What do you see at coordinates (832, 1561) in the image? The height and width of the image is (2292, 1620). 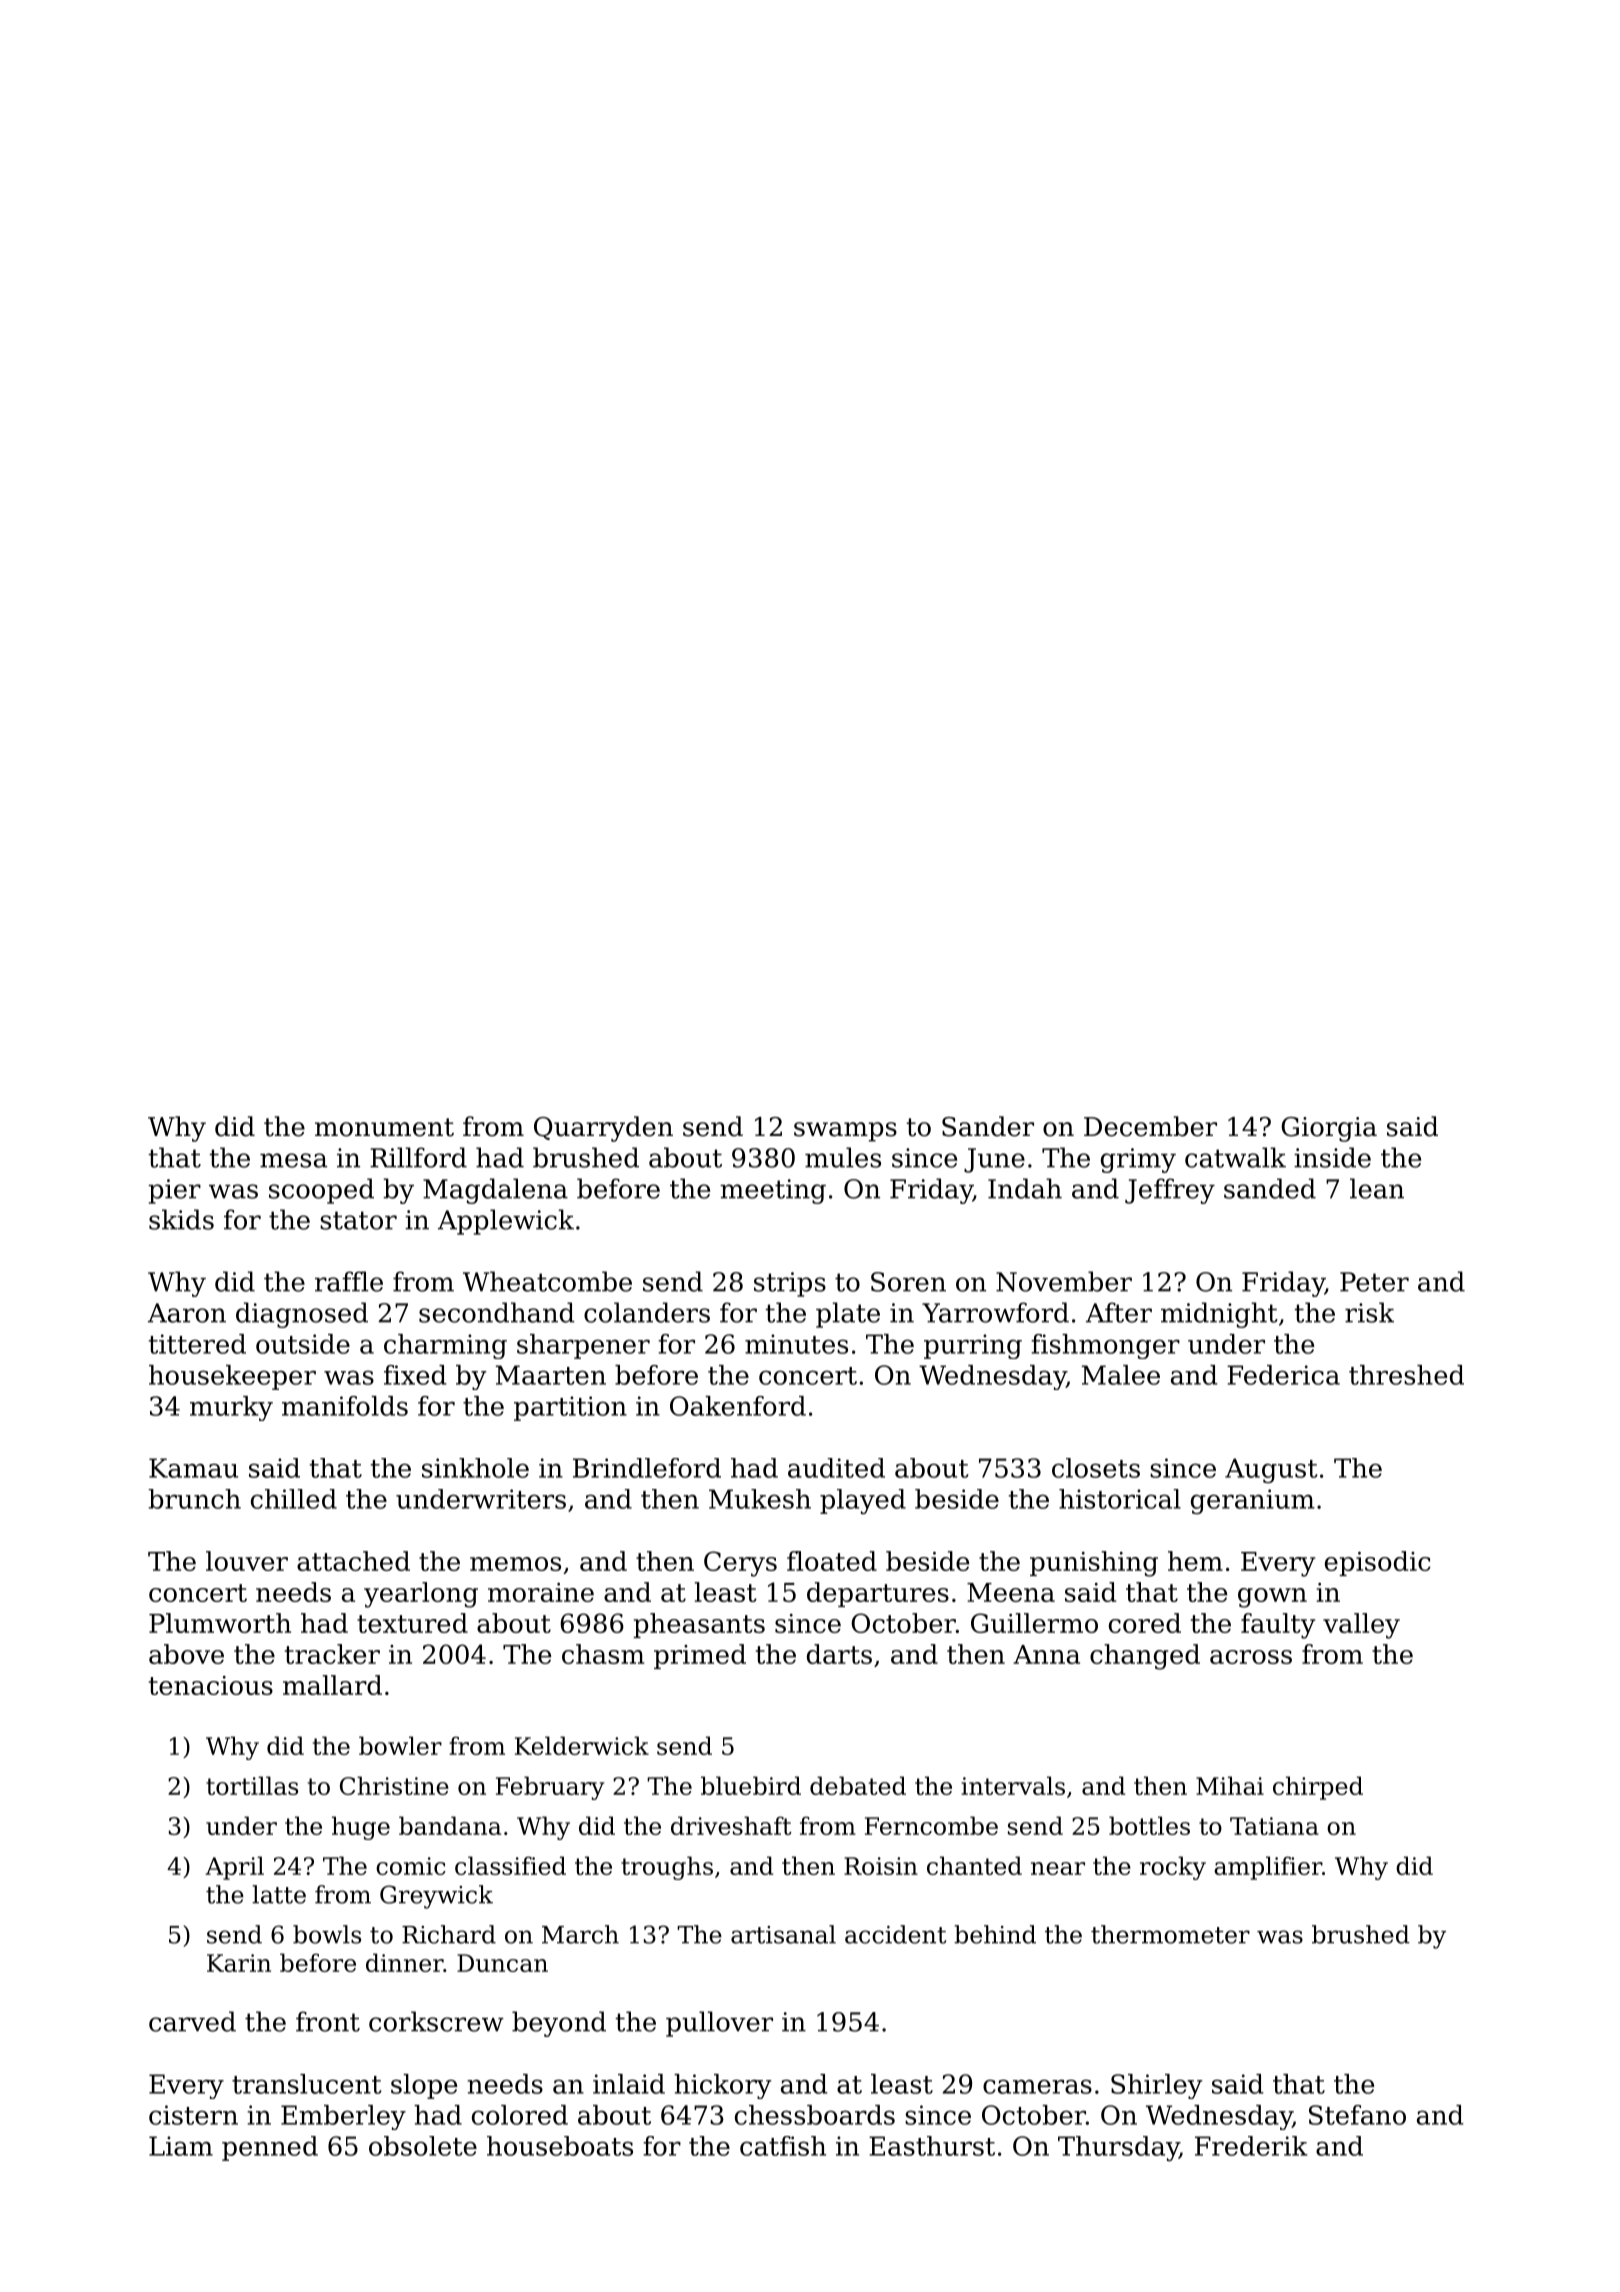 I see `floated` at bounding box center [832, 1561].
